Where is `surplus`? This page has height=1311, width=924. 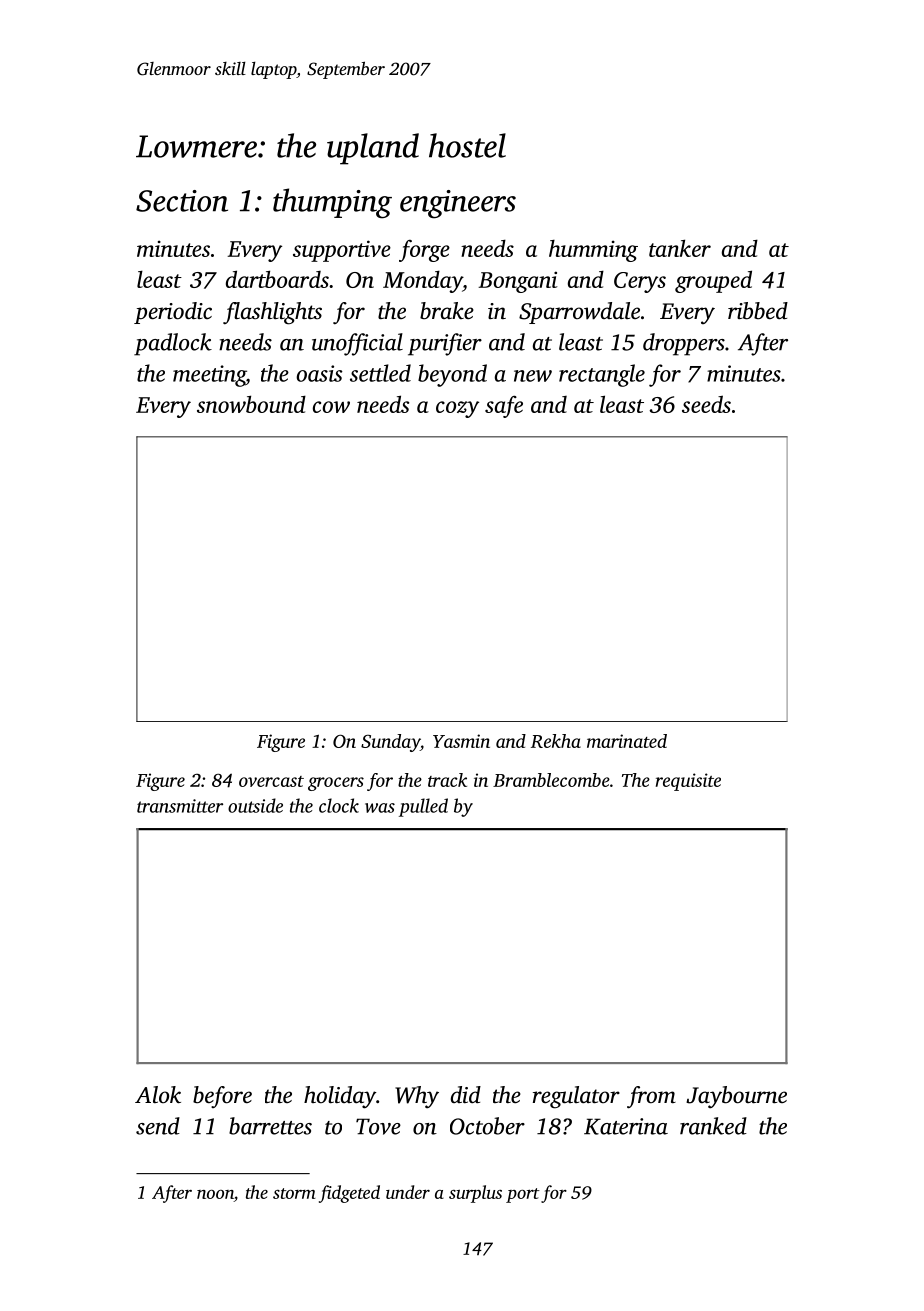 surplus is located at coordinates (475, 1194).
